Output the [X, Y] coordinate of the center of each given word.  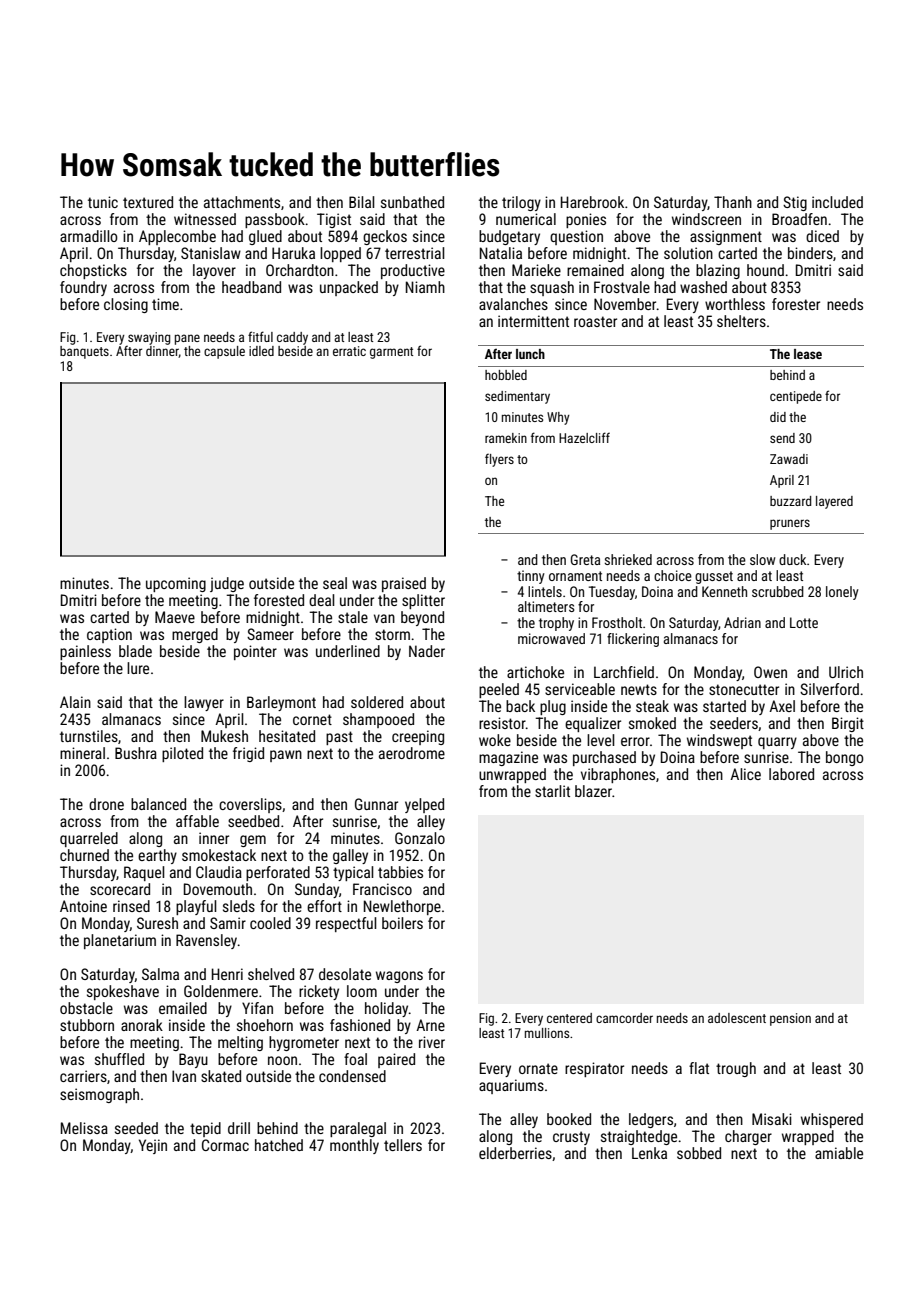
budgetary [509, 237]
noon [282, 1060]
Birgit [848, 724]
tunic [103, 202]
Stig [795, 203]
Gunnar [376, 804]
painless [85, 652]
